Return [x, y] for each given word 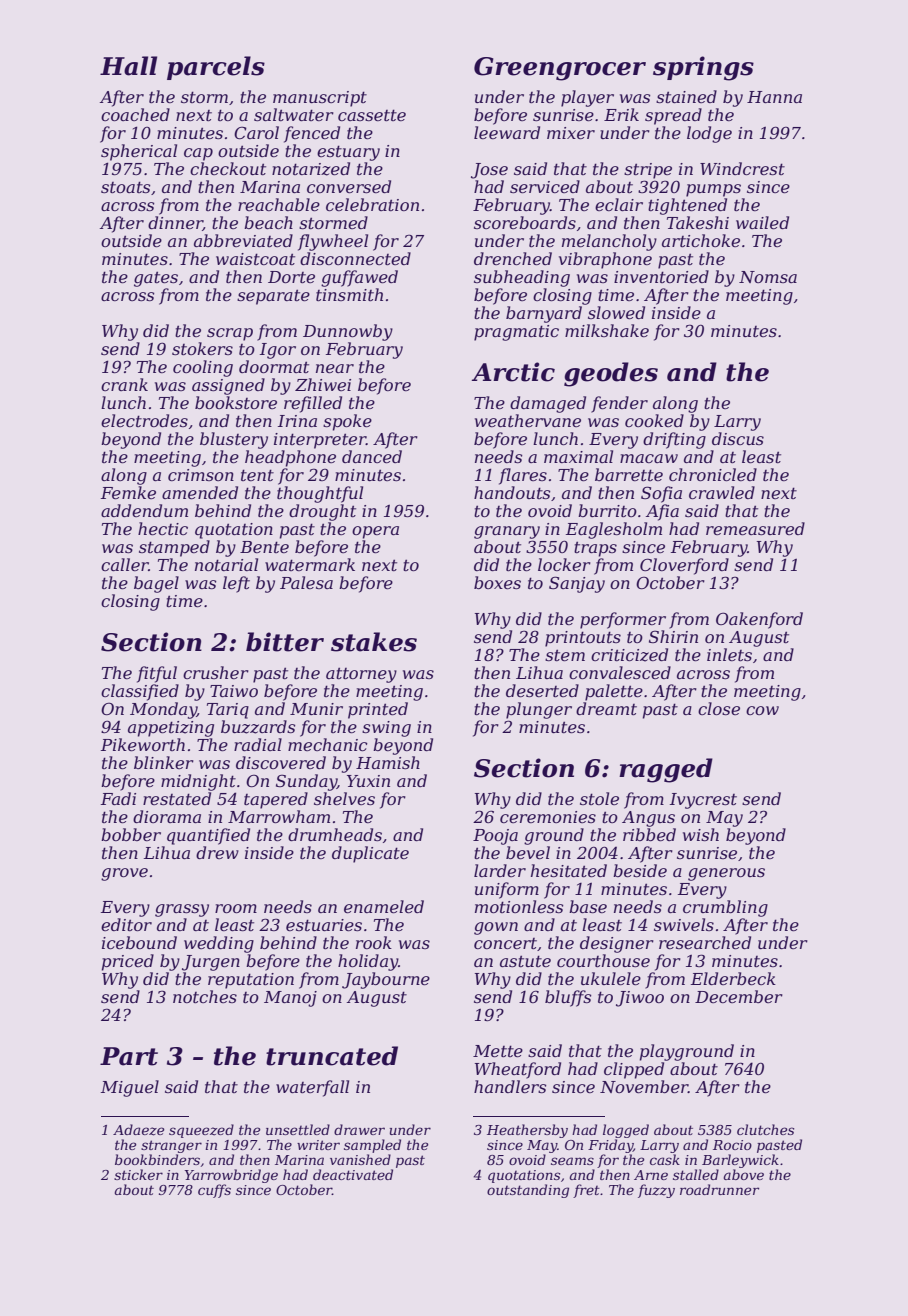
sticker [138, 1174]
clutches [765, 1129]
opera [375, 532]
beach [268, 222]
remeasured [755, 528]
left [236, 584]
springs [703, 68]
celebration [372, 204]
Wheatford [518, 1070]
